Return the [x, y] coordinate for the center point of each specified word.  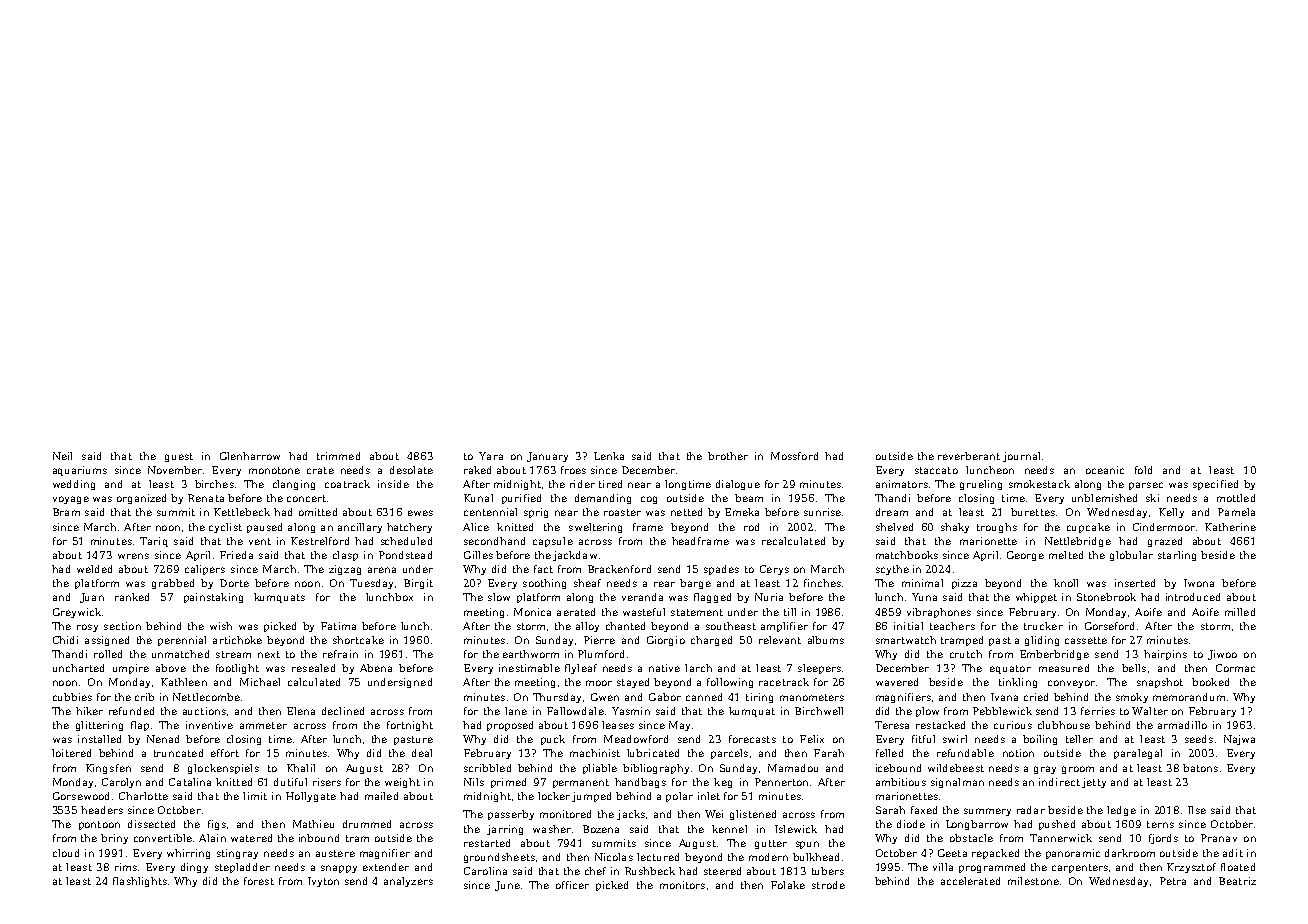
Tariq [154, 542]
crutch [966, 654]
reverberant [969, 456]
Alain [212, 838]
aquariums [80, 471]
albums [826, 640]
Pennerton [781, 782]
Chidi [65, 640]
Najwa [1239, 740]
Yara [491, 456]
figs [217, 825]
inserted [1135, 583]
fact [543, 569]
